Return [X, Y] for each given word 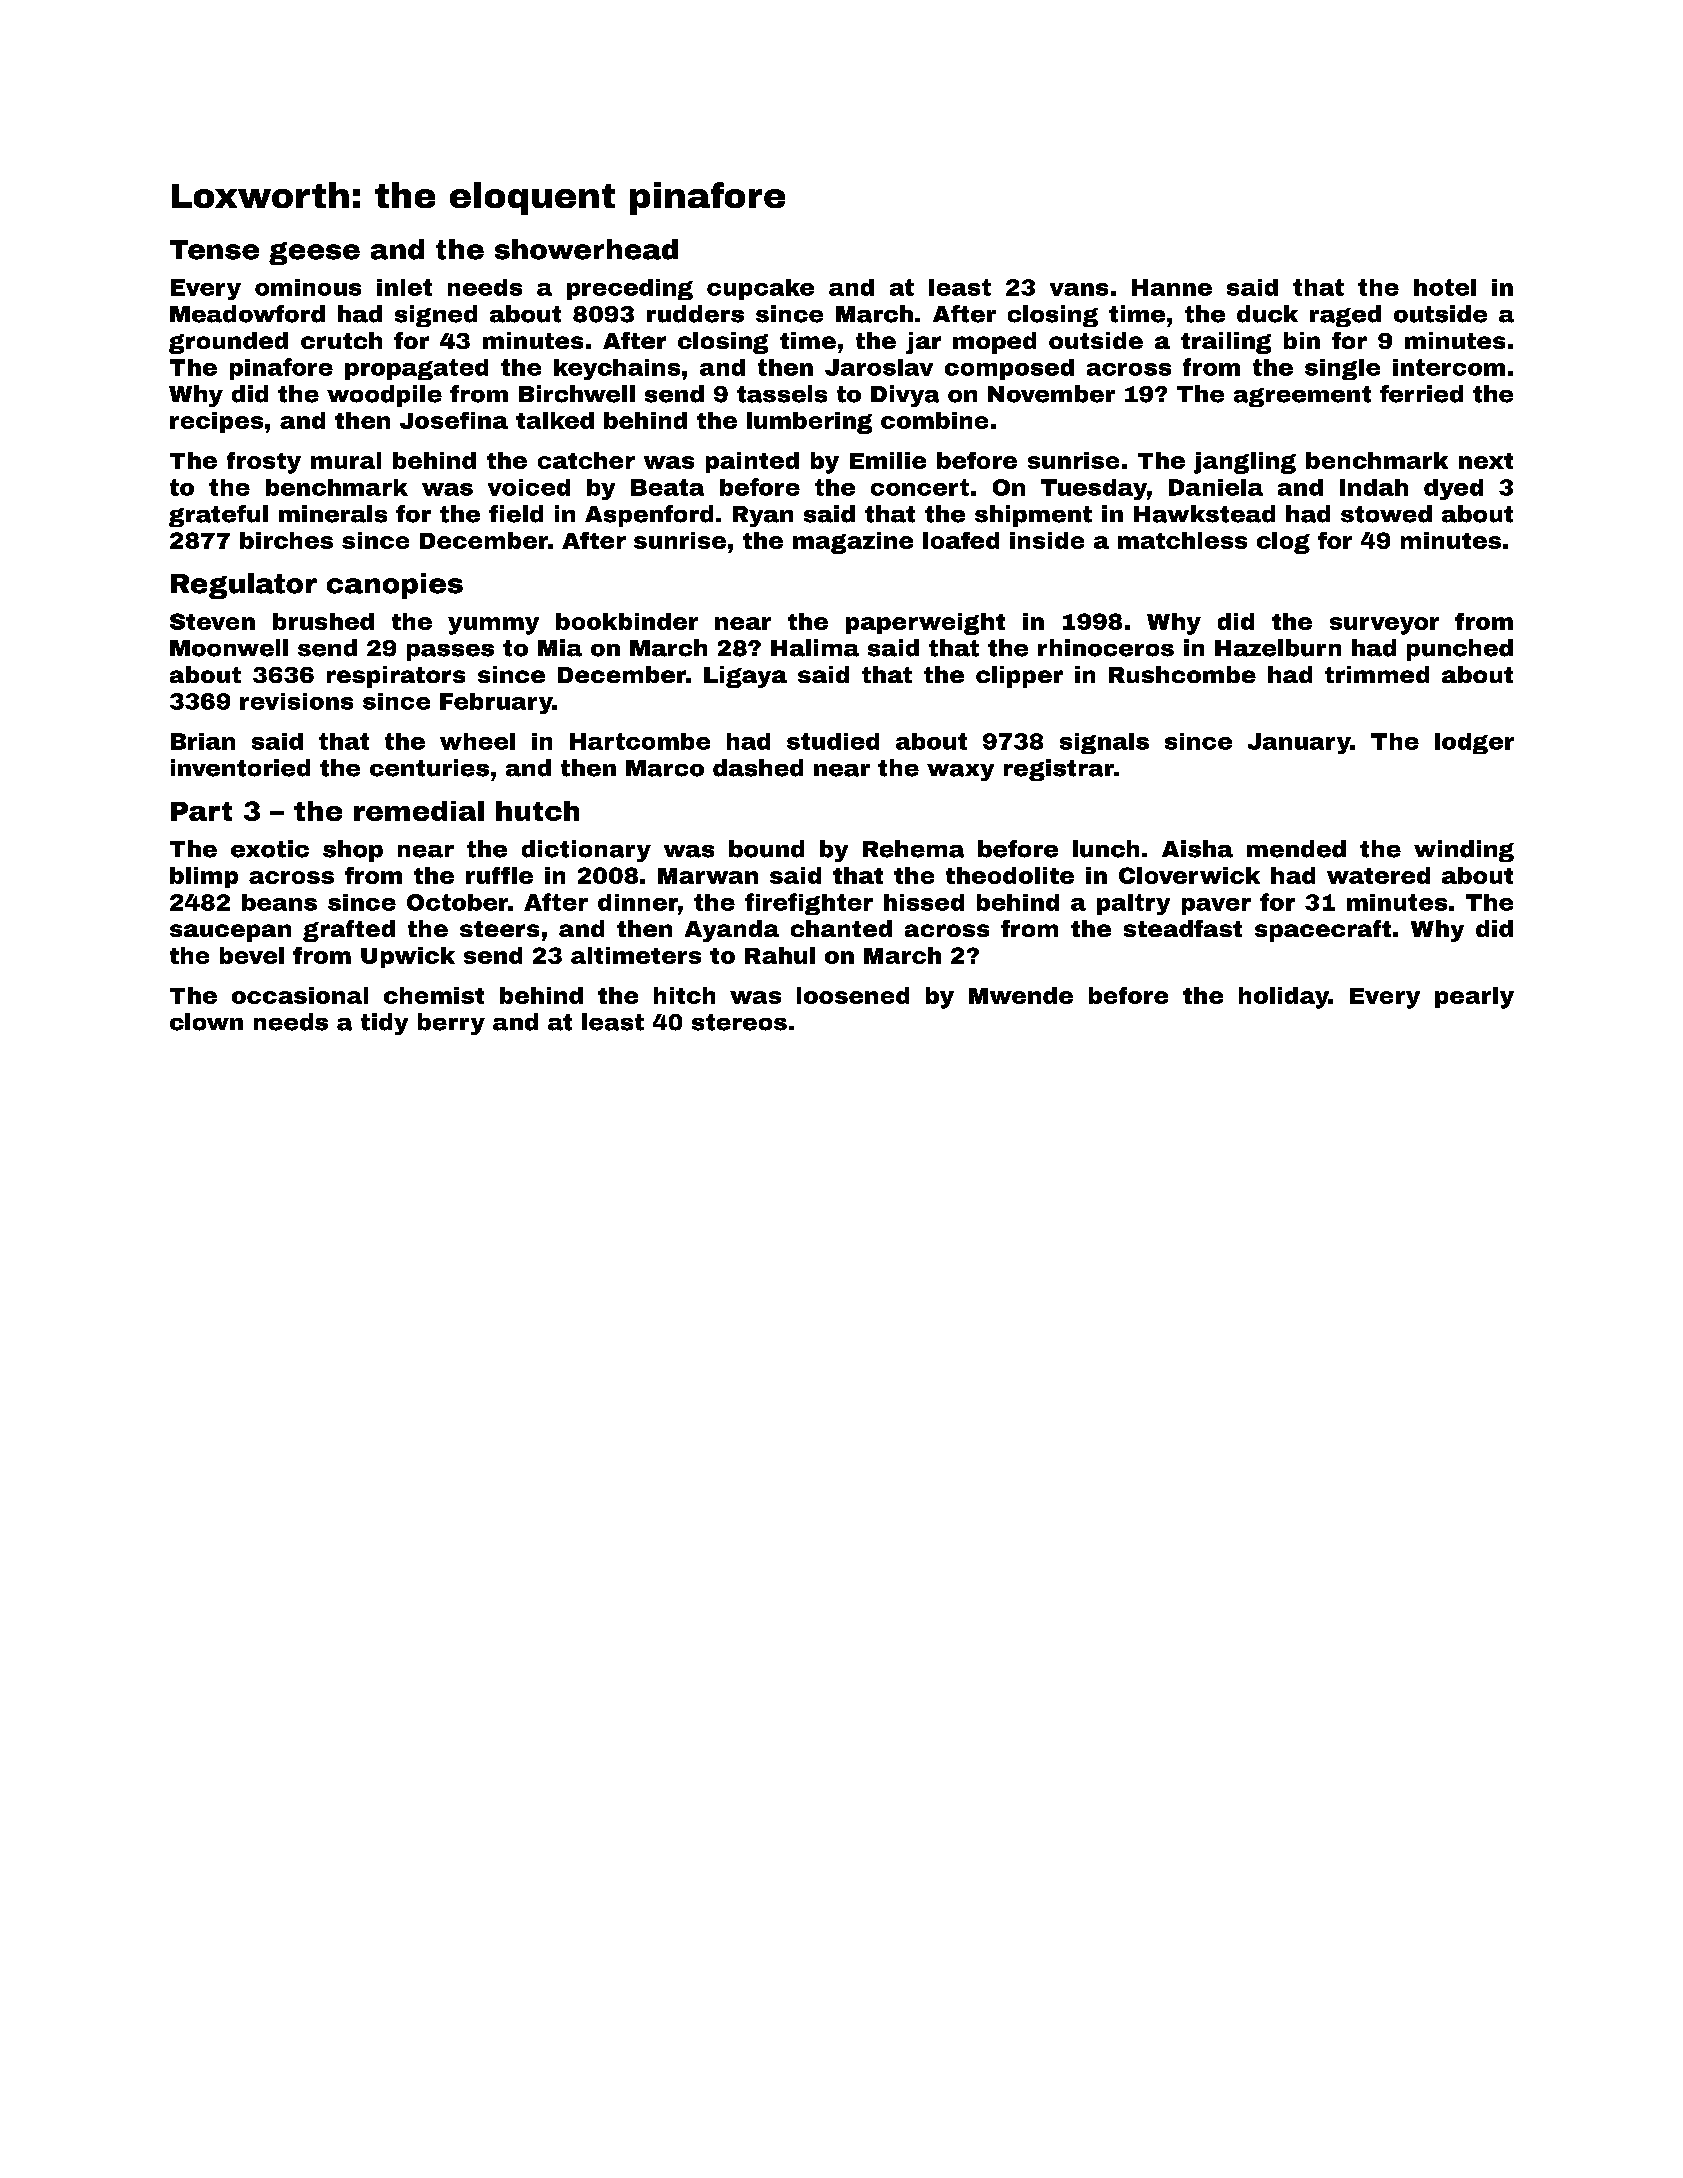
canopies [395, 586]
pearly [1474, 998]
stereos [739, 1022]
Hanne [1172, 287]
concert [920, 487]
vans [1079, 289]
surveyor [1384, 626]
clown [206, 1022]
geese [314, 253]
